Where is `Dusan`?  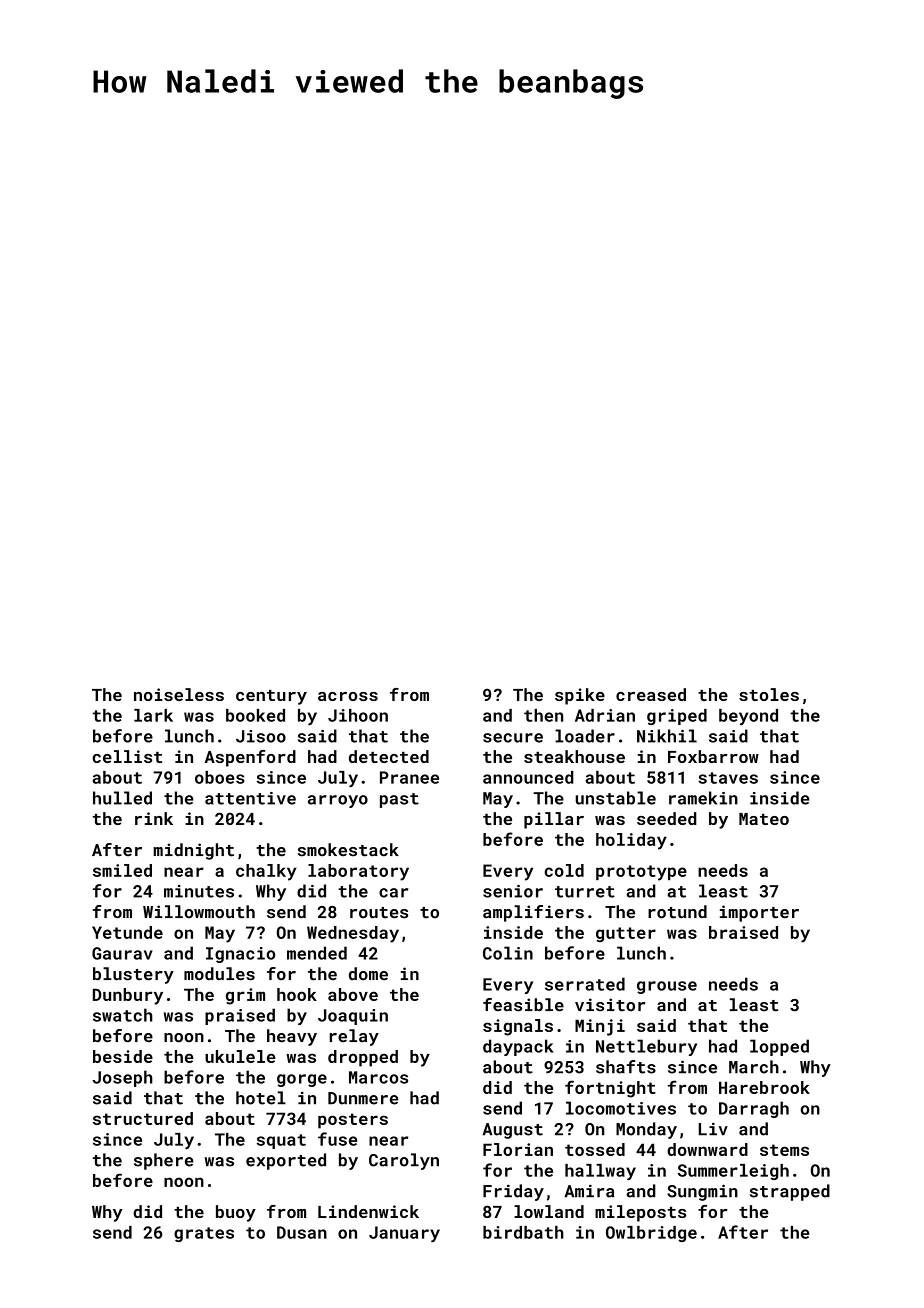
Dusan is located at coordinates (302, 1232).
